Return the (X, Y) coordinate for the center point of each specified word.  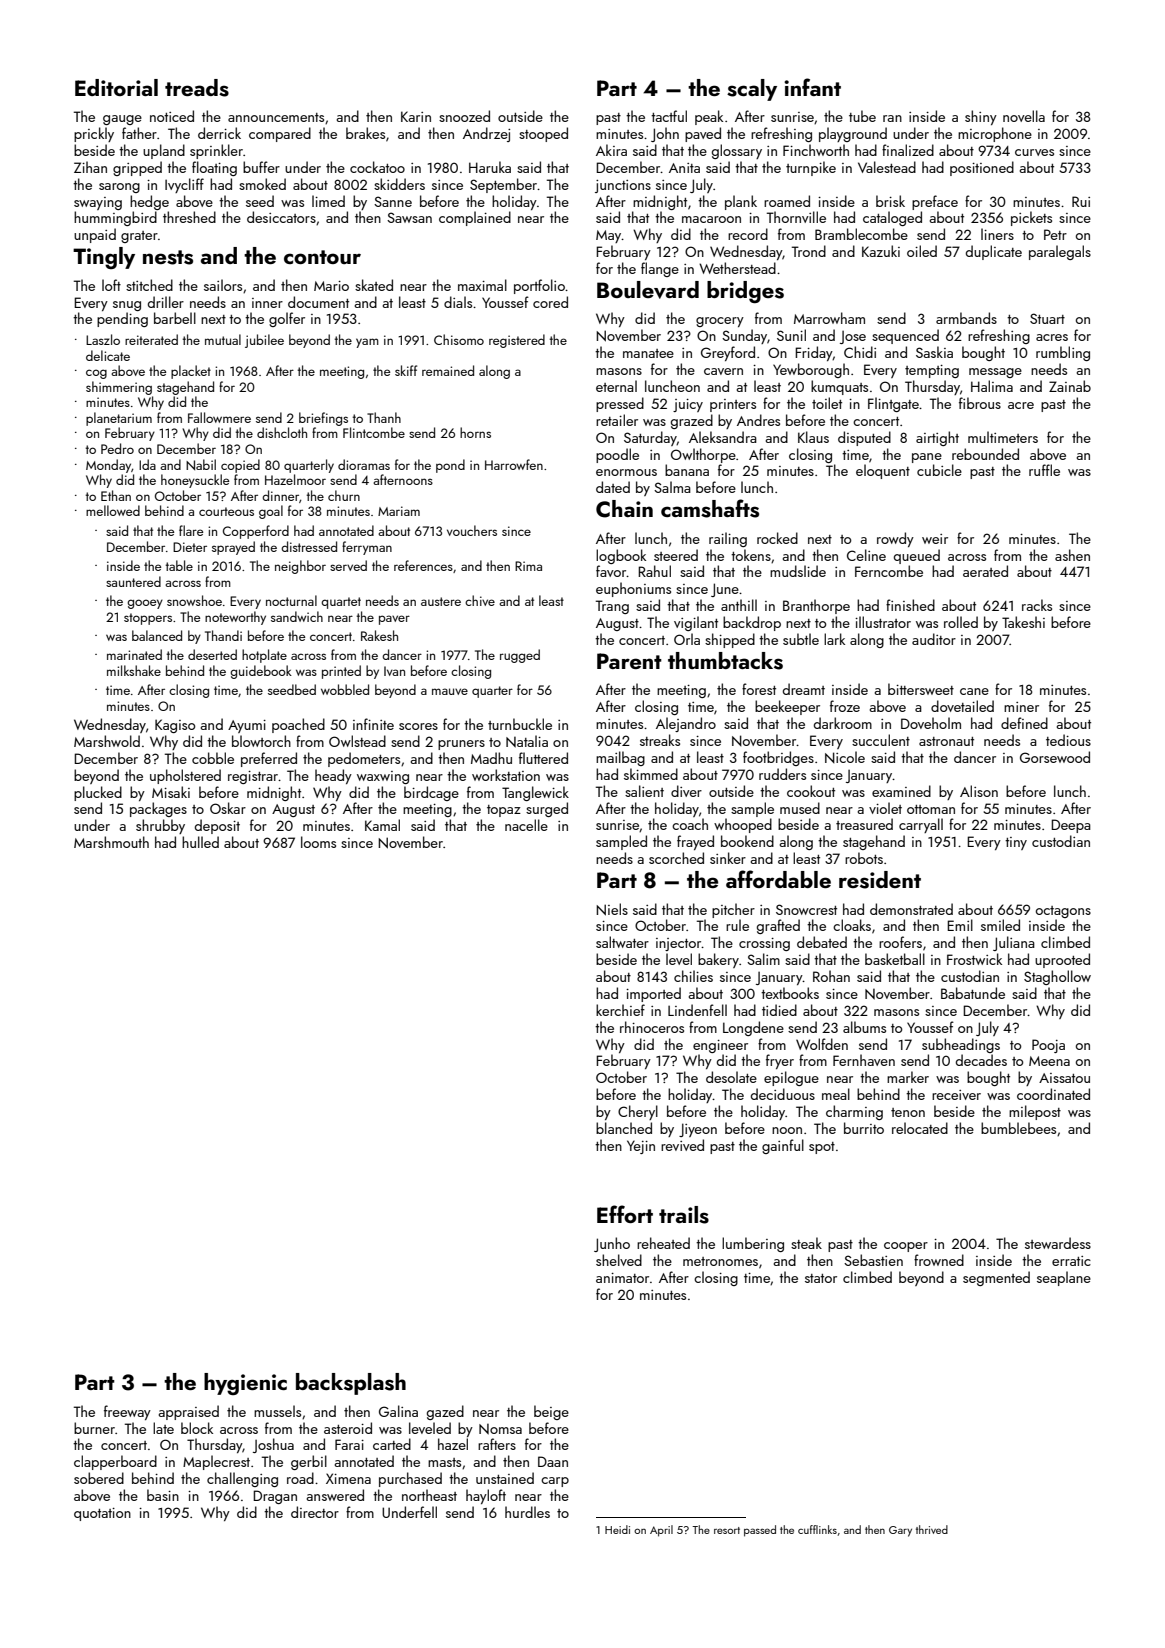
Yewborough (811, 370)
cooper (906, 1247)
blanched (624, 1128)
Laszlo (103, 339)
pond (450, 466)
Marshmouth (111, 842)
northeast (429, 1495)
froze (845, 706)
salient (644, 791)
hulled (200, 842)
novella (1024, 116)
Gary (900, 1531)
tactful (669, 116)
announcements (276, 117)
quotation (102, 1514)
